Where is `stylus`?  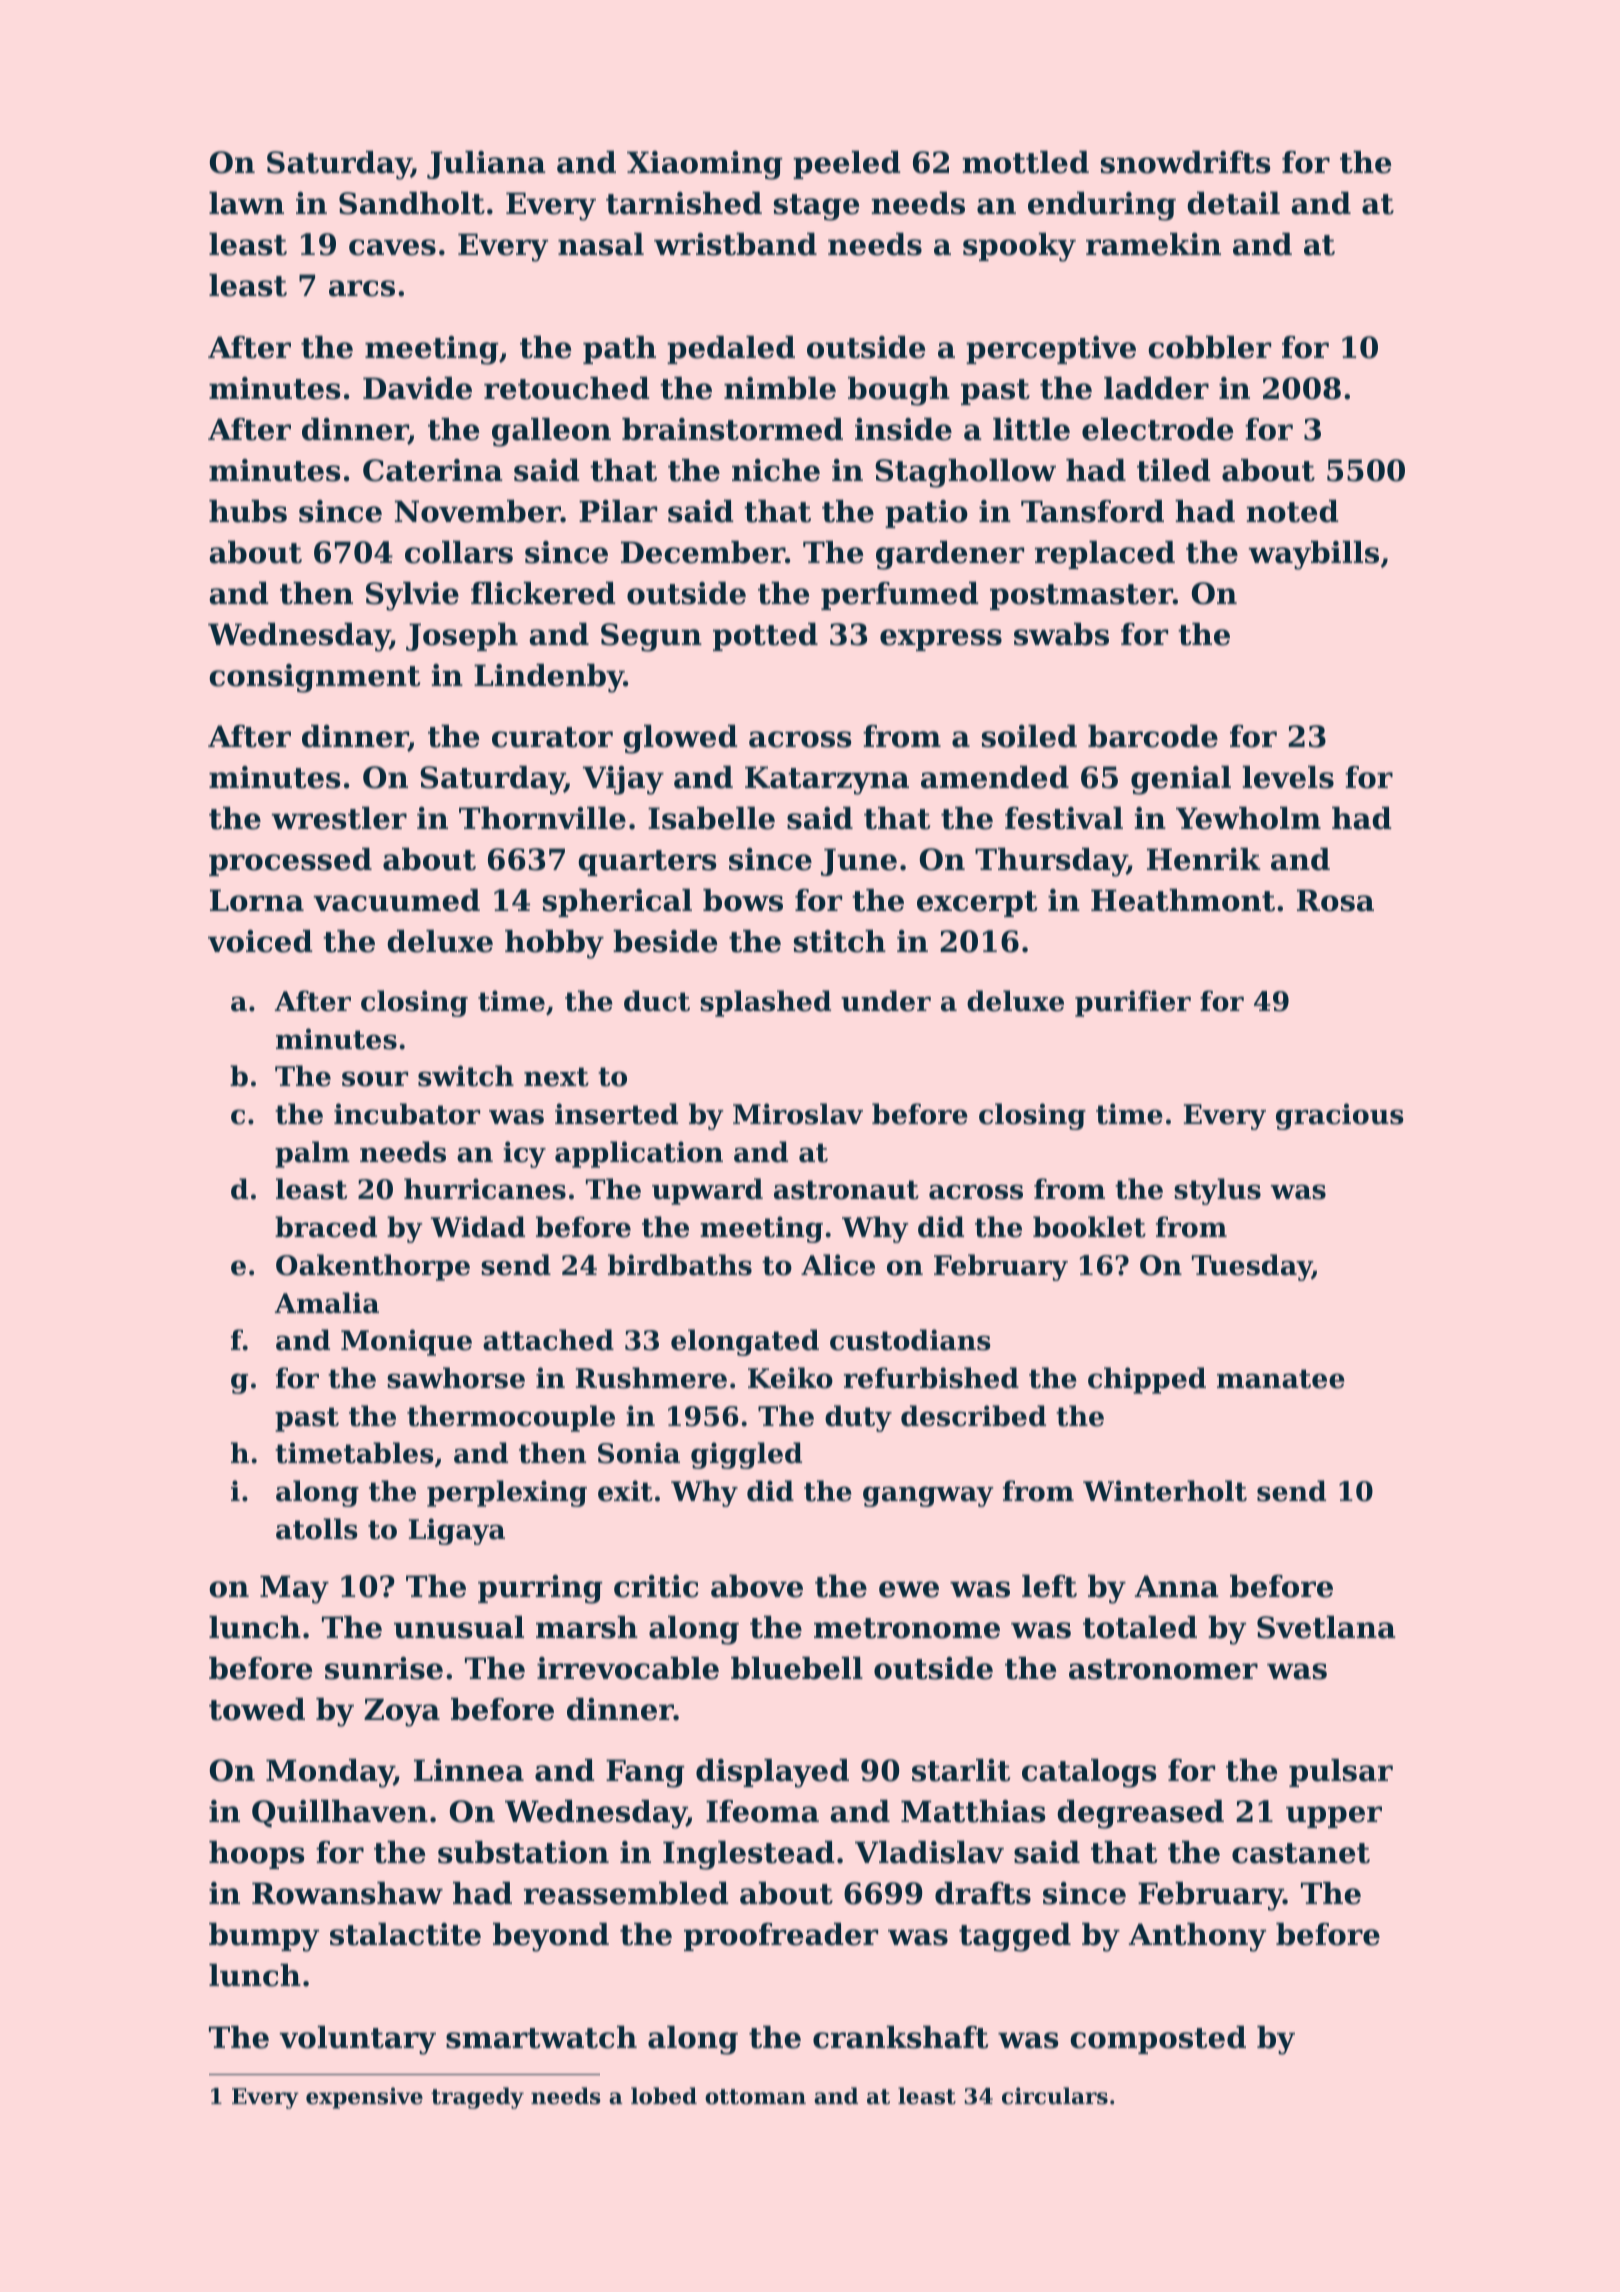 stylus is located at coordinates (1217, 1191).
